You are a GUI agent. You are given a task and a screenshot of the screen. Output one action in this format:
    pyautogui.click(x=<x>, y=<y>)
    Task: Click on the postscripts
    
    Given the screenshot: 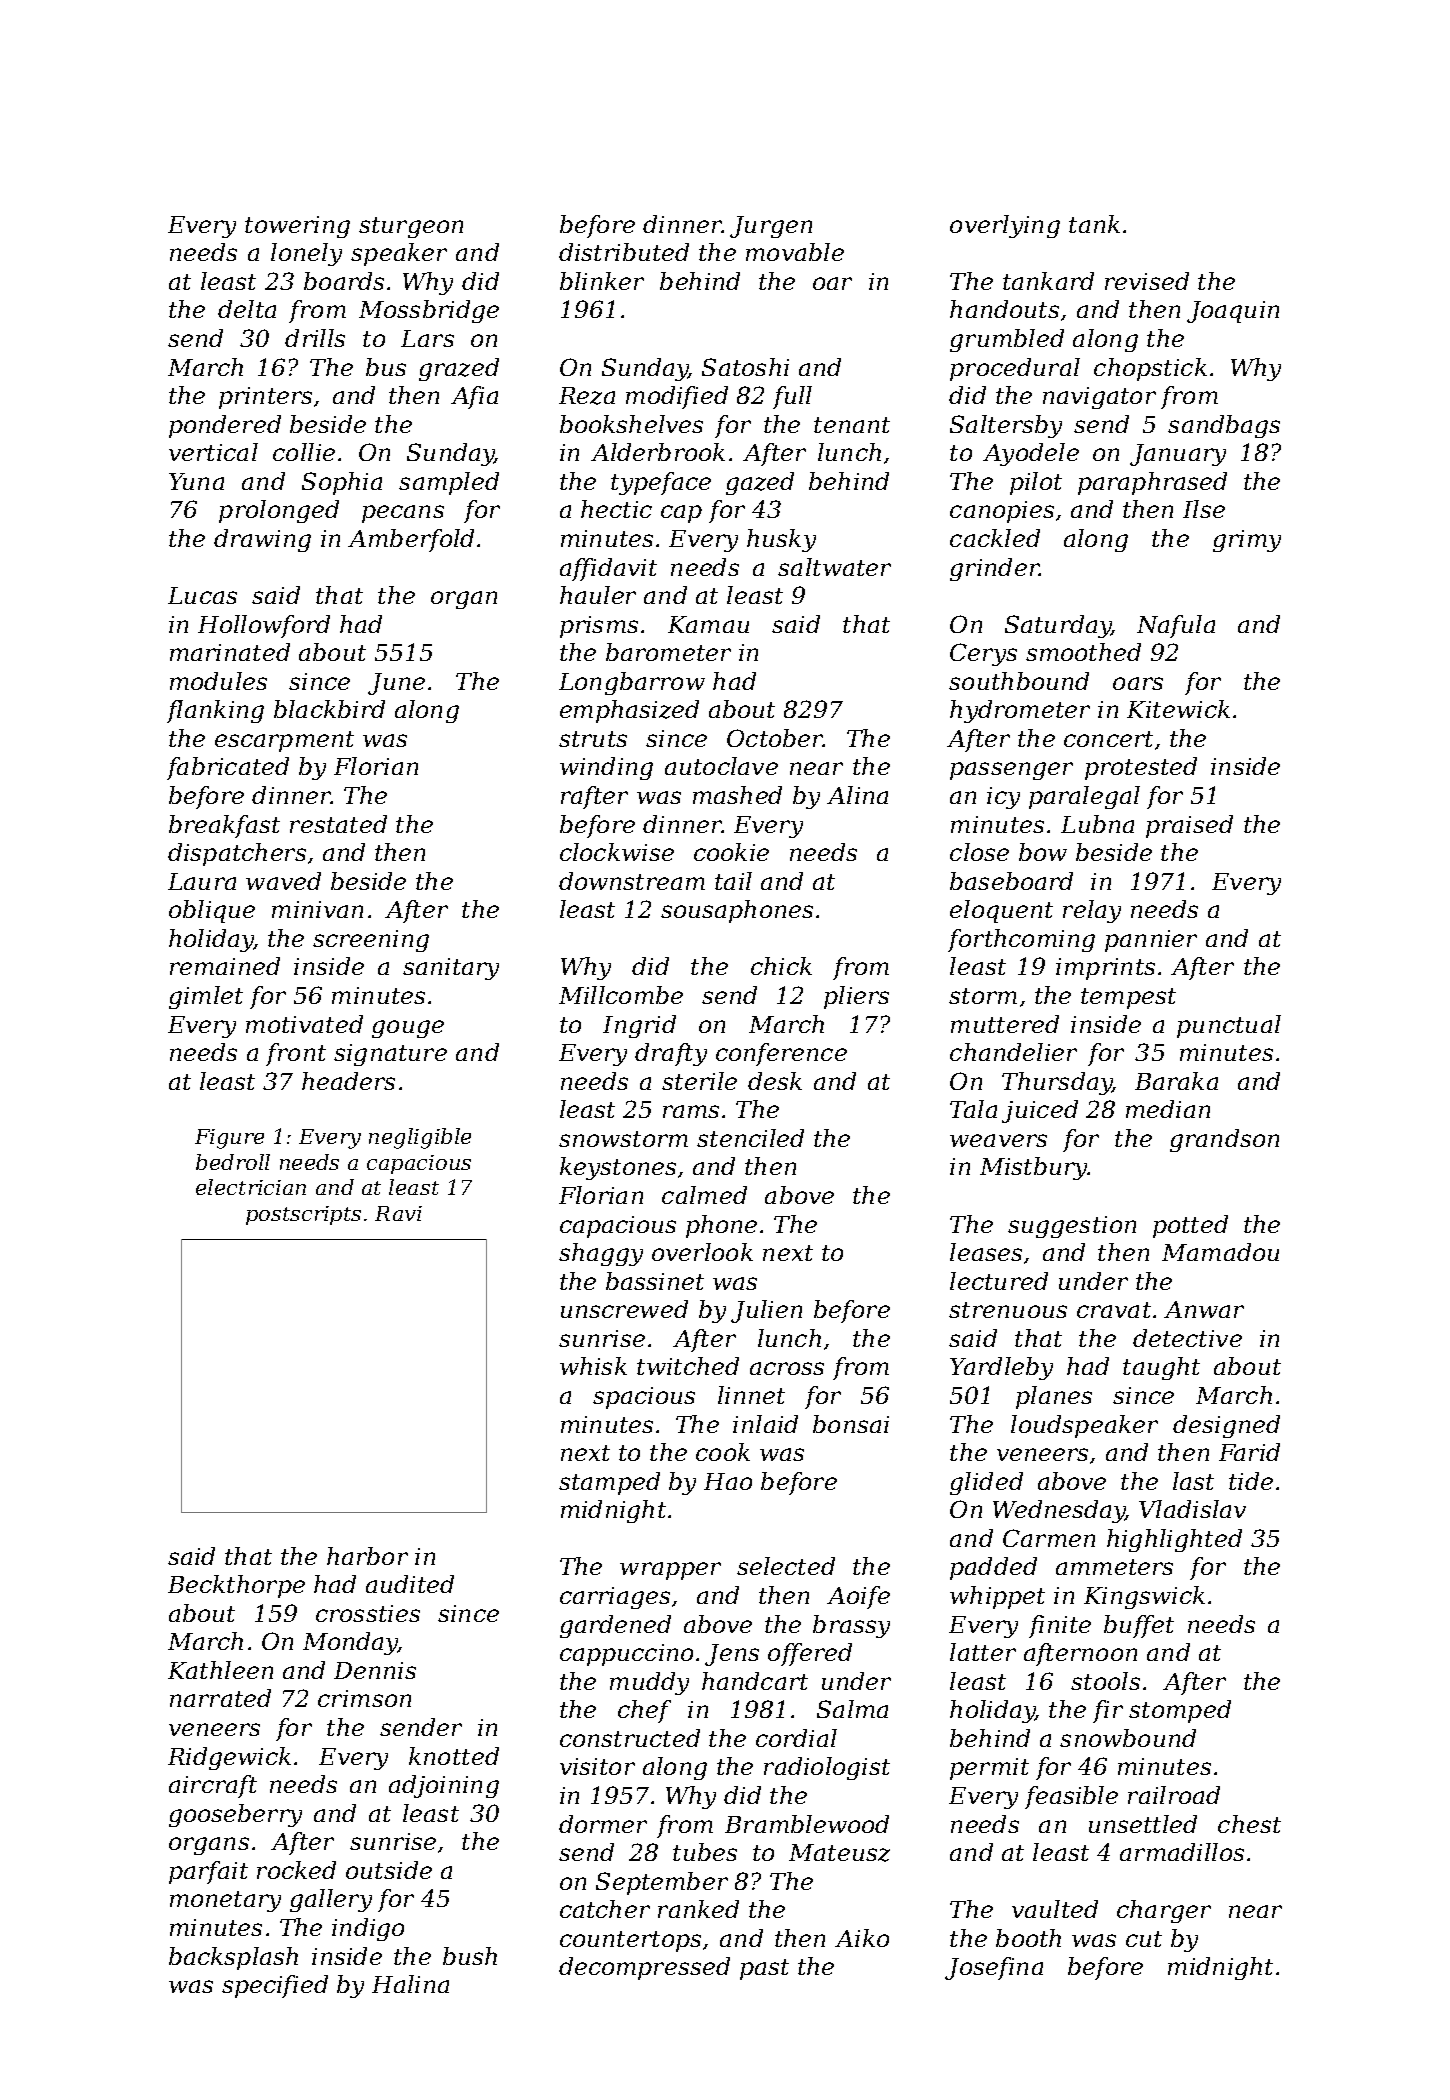 What is the action you would take?
    pyautogui.click(x=303, y=1215)
